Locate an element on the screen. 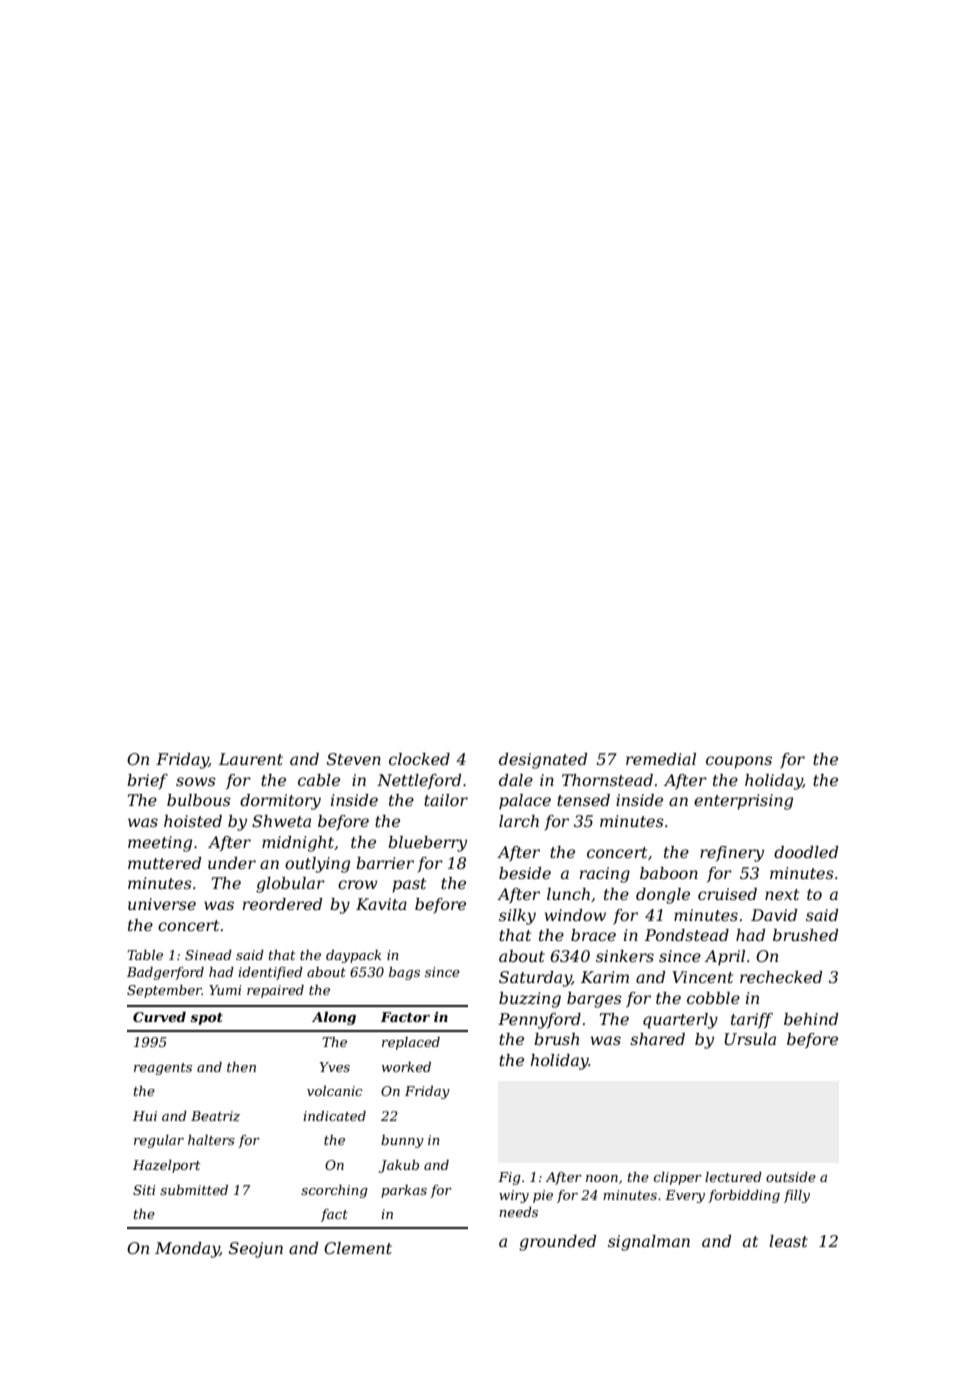 The image size is (966, 1373). dale is located at coordinates (516, 780).
